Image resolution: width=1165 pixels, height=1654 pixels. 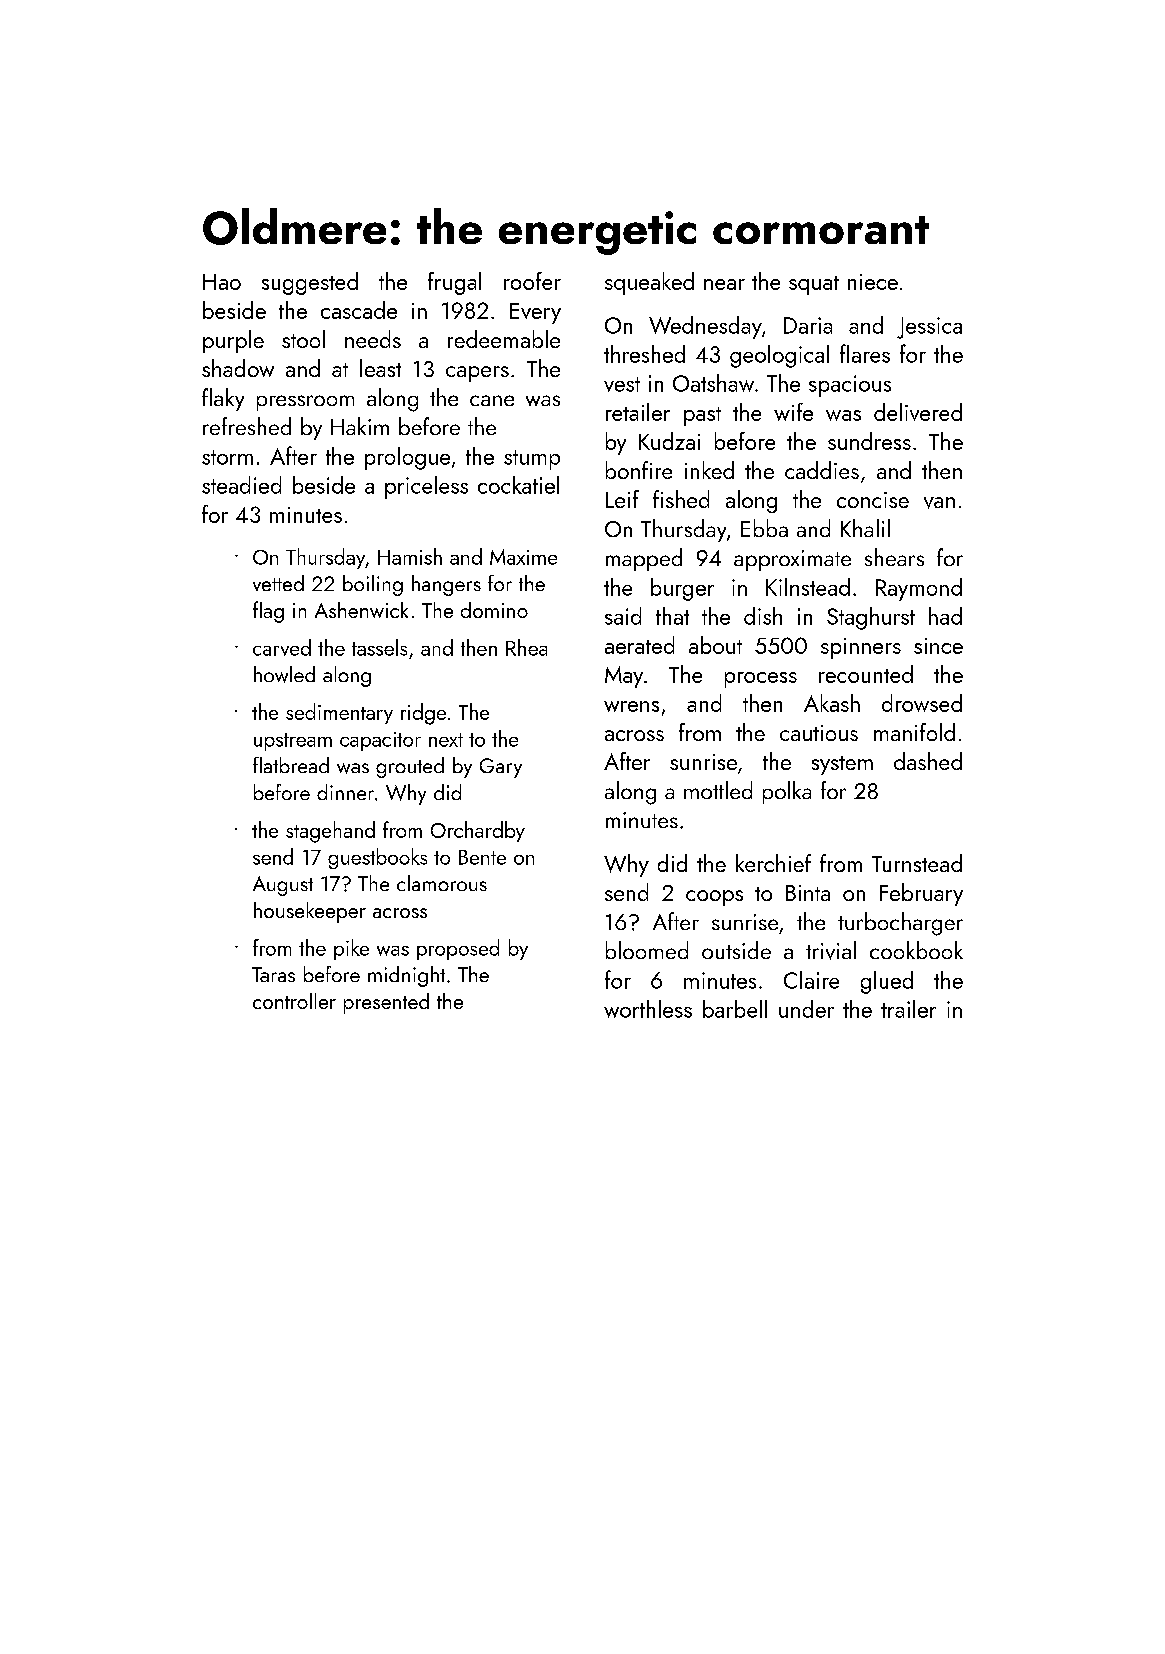 I want to click on next, so click(x=446, y=740).
